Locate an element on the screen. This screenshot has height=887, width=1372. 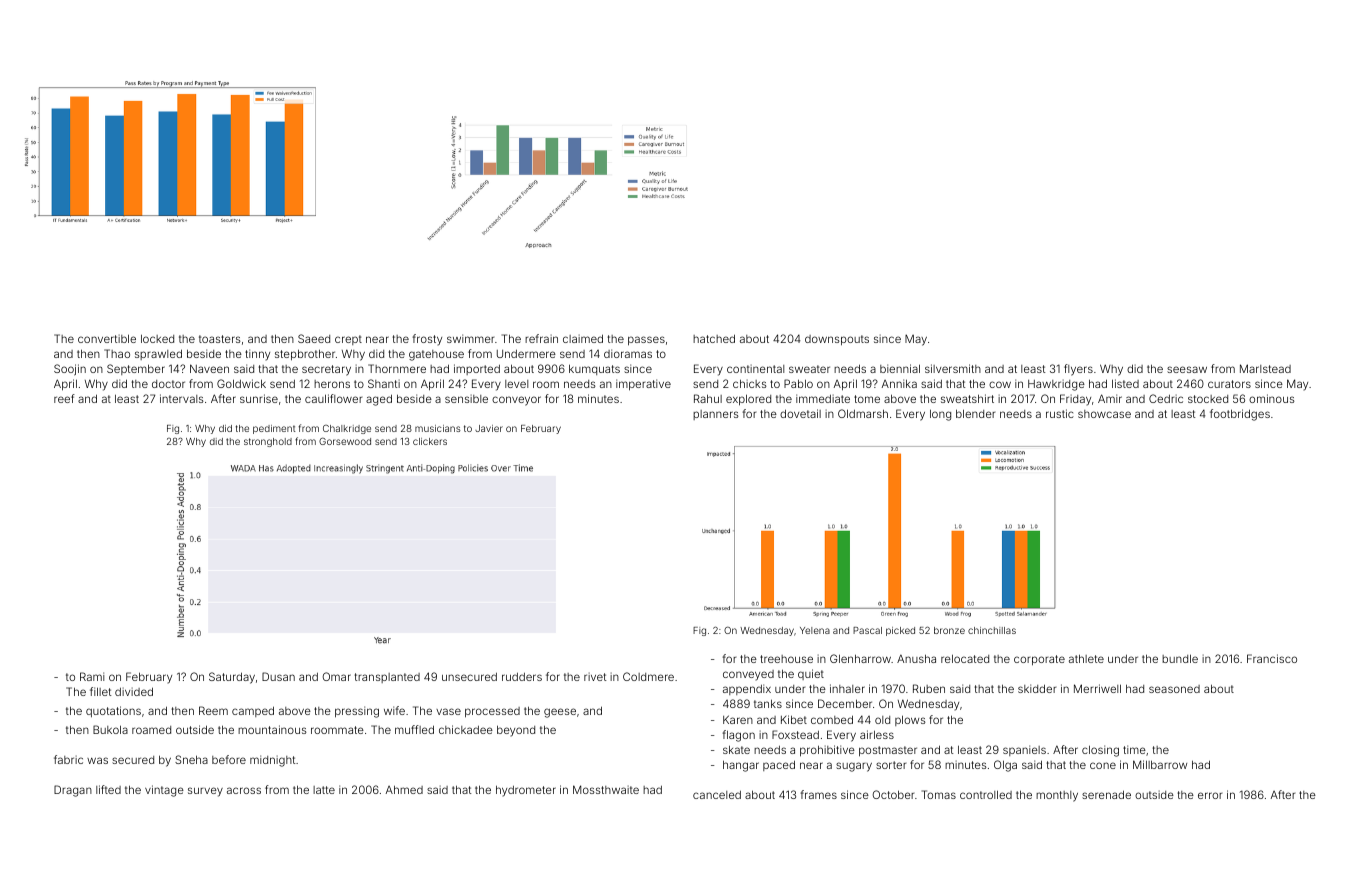
bundle is located at coordinates (1180, 658).
